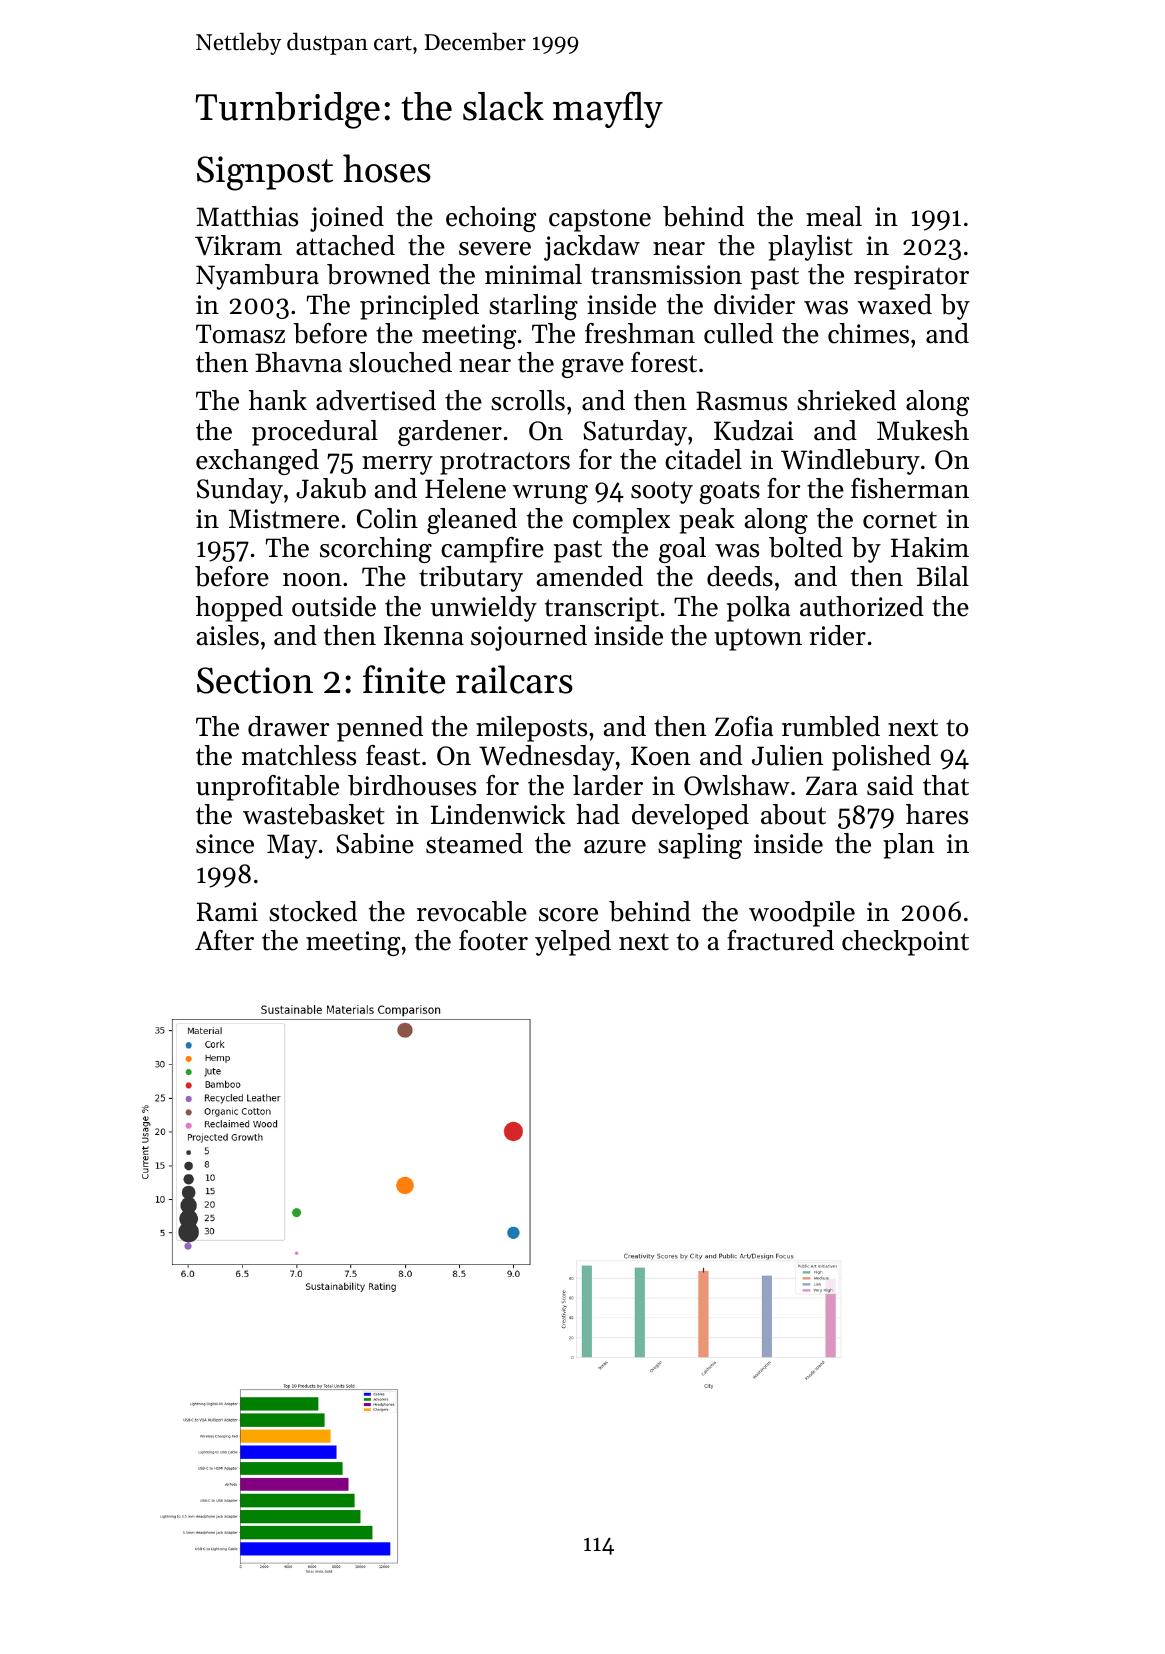 Image resolution: width=1165 pixels, height=1654 pixels. What do you see at coordinates (754, 304) in the page?
I see `divider` at bounding box center [754, 304].
